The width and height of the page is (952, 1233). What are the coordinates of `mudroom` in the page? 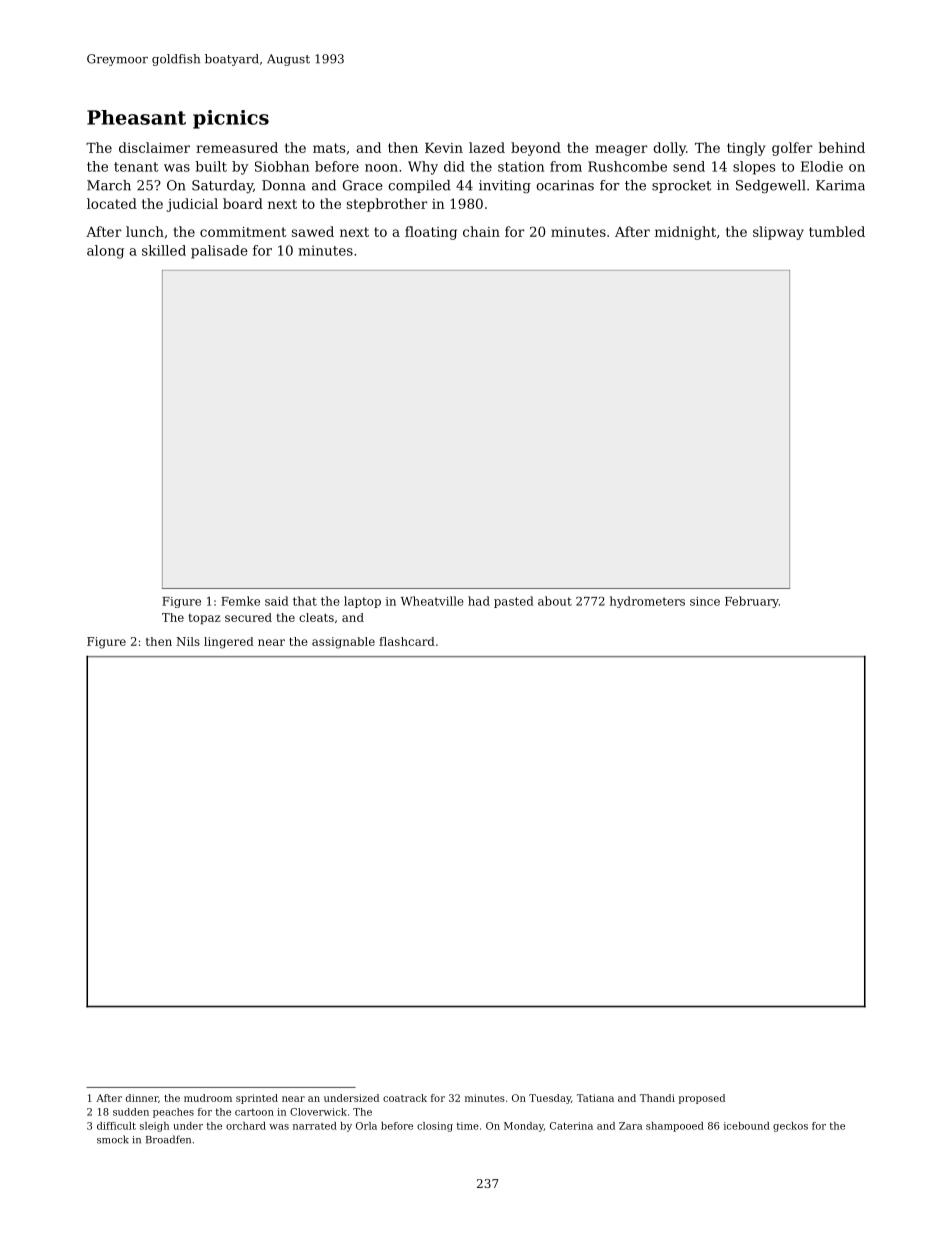 It's located at (208, 1098).
